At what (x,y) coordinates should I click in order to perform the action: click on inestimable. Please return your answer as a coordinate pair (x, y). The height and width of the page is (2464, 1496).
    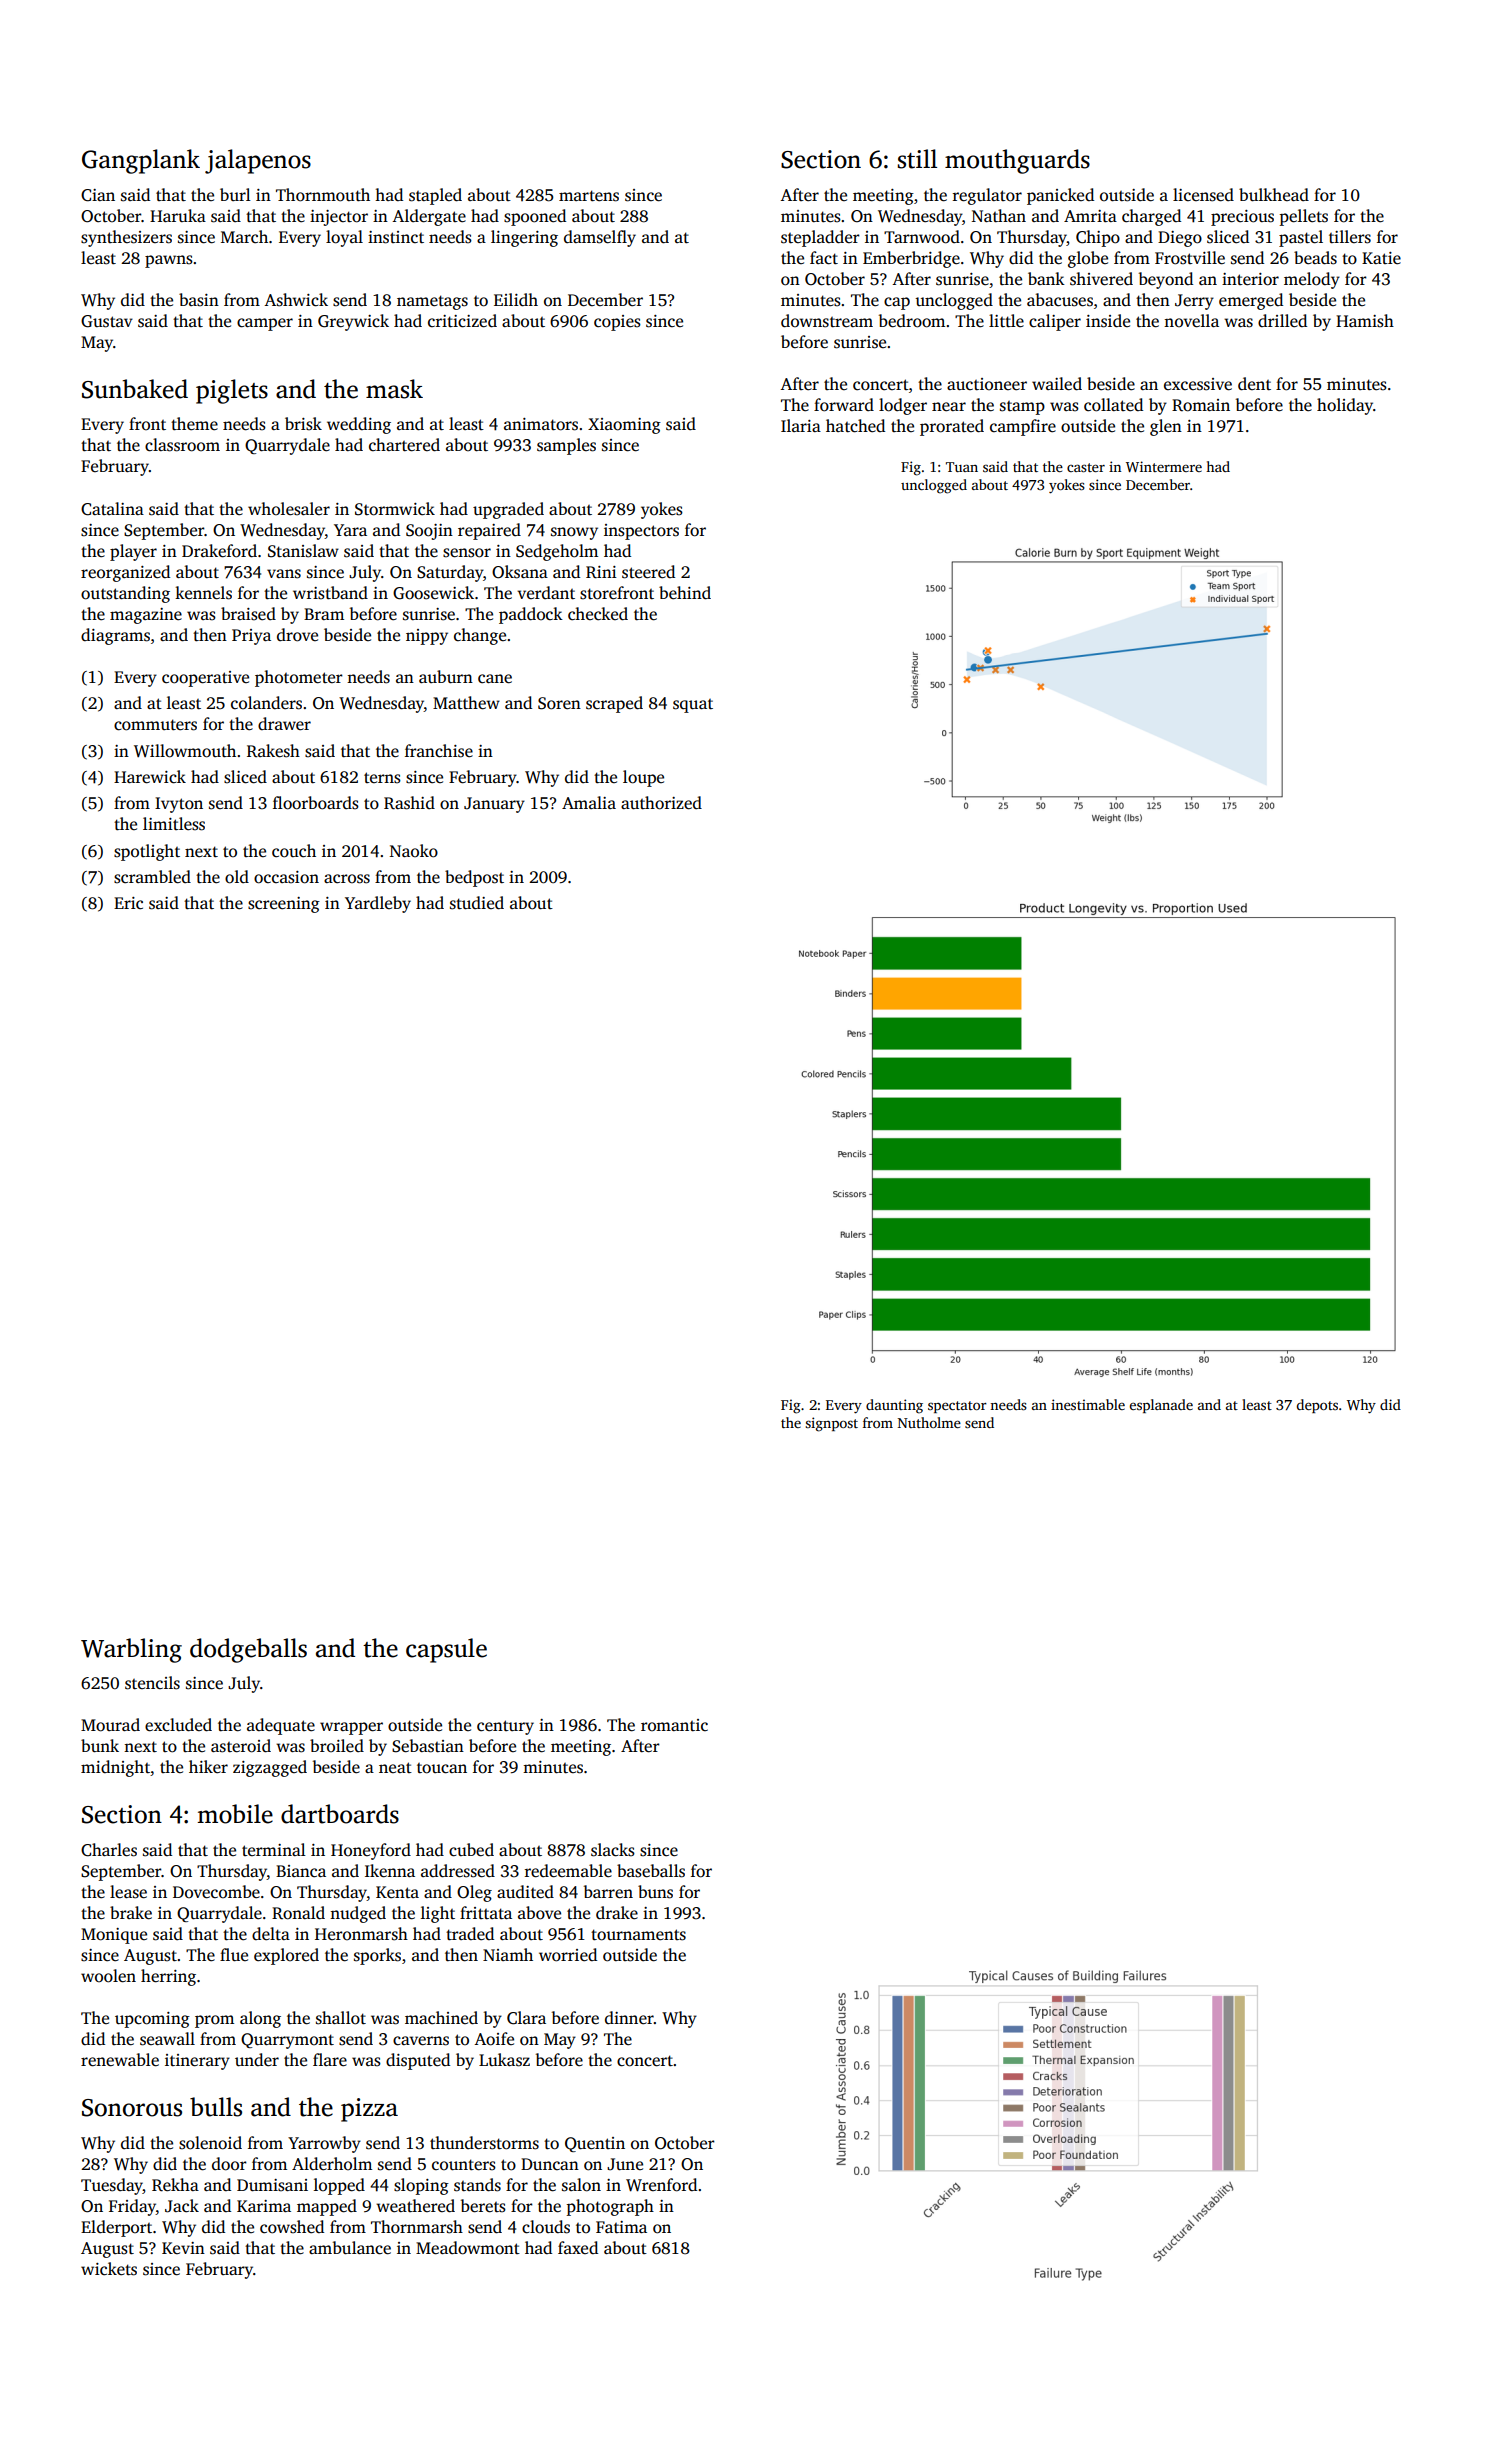
    Looking at the image, I should click on (1088, 1404).
